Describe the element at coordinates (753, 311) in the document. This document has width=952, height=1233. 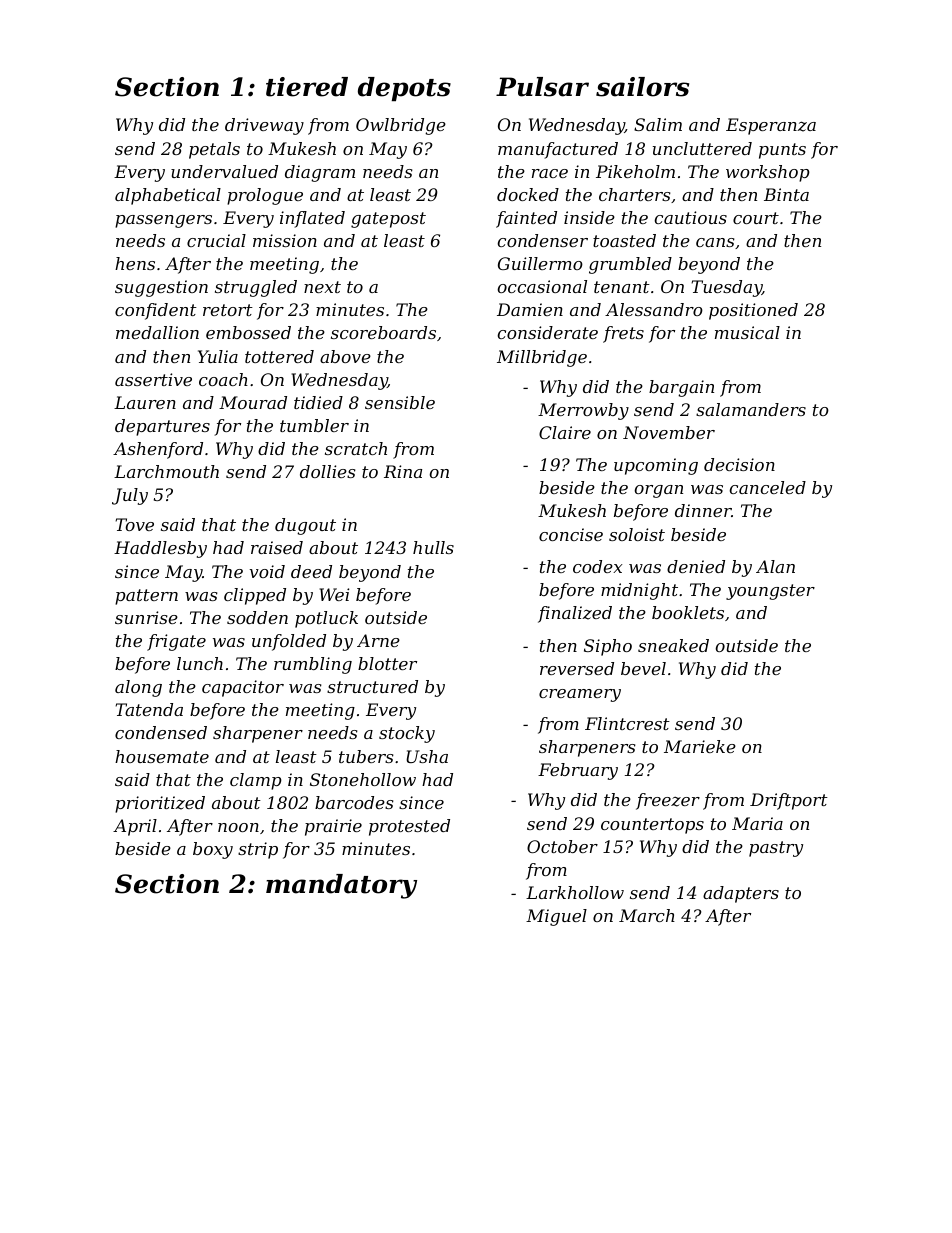
I see `positioned` at that location.
